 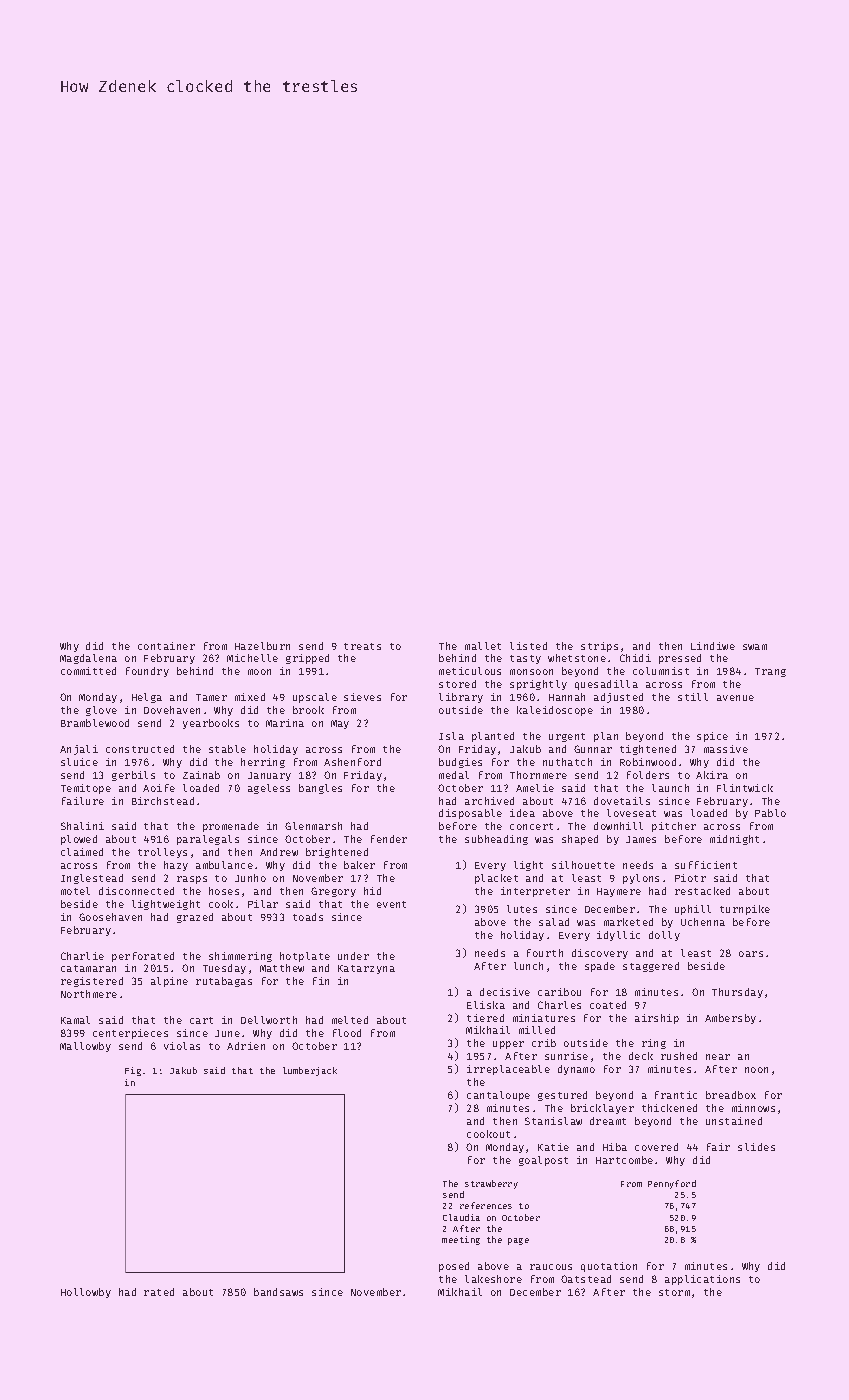 What do you see at coordinates (269, 1020) in the document?
I see `Dellworth` at bounding box center [269, 1020].
